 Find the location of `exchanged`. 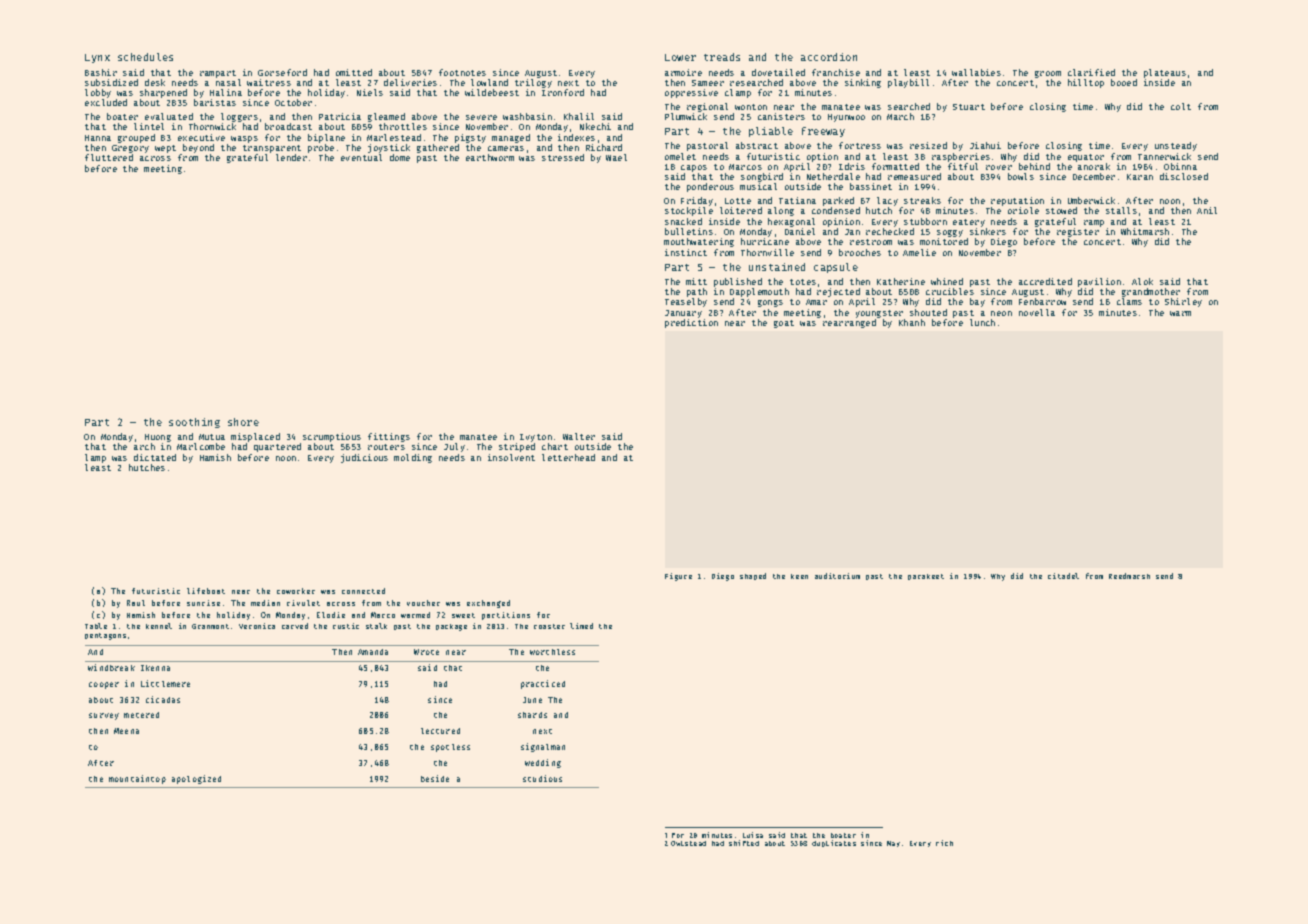

exchanged is located at coordinates (488, 604).
